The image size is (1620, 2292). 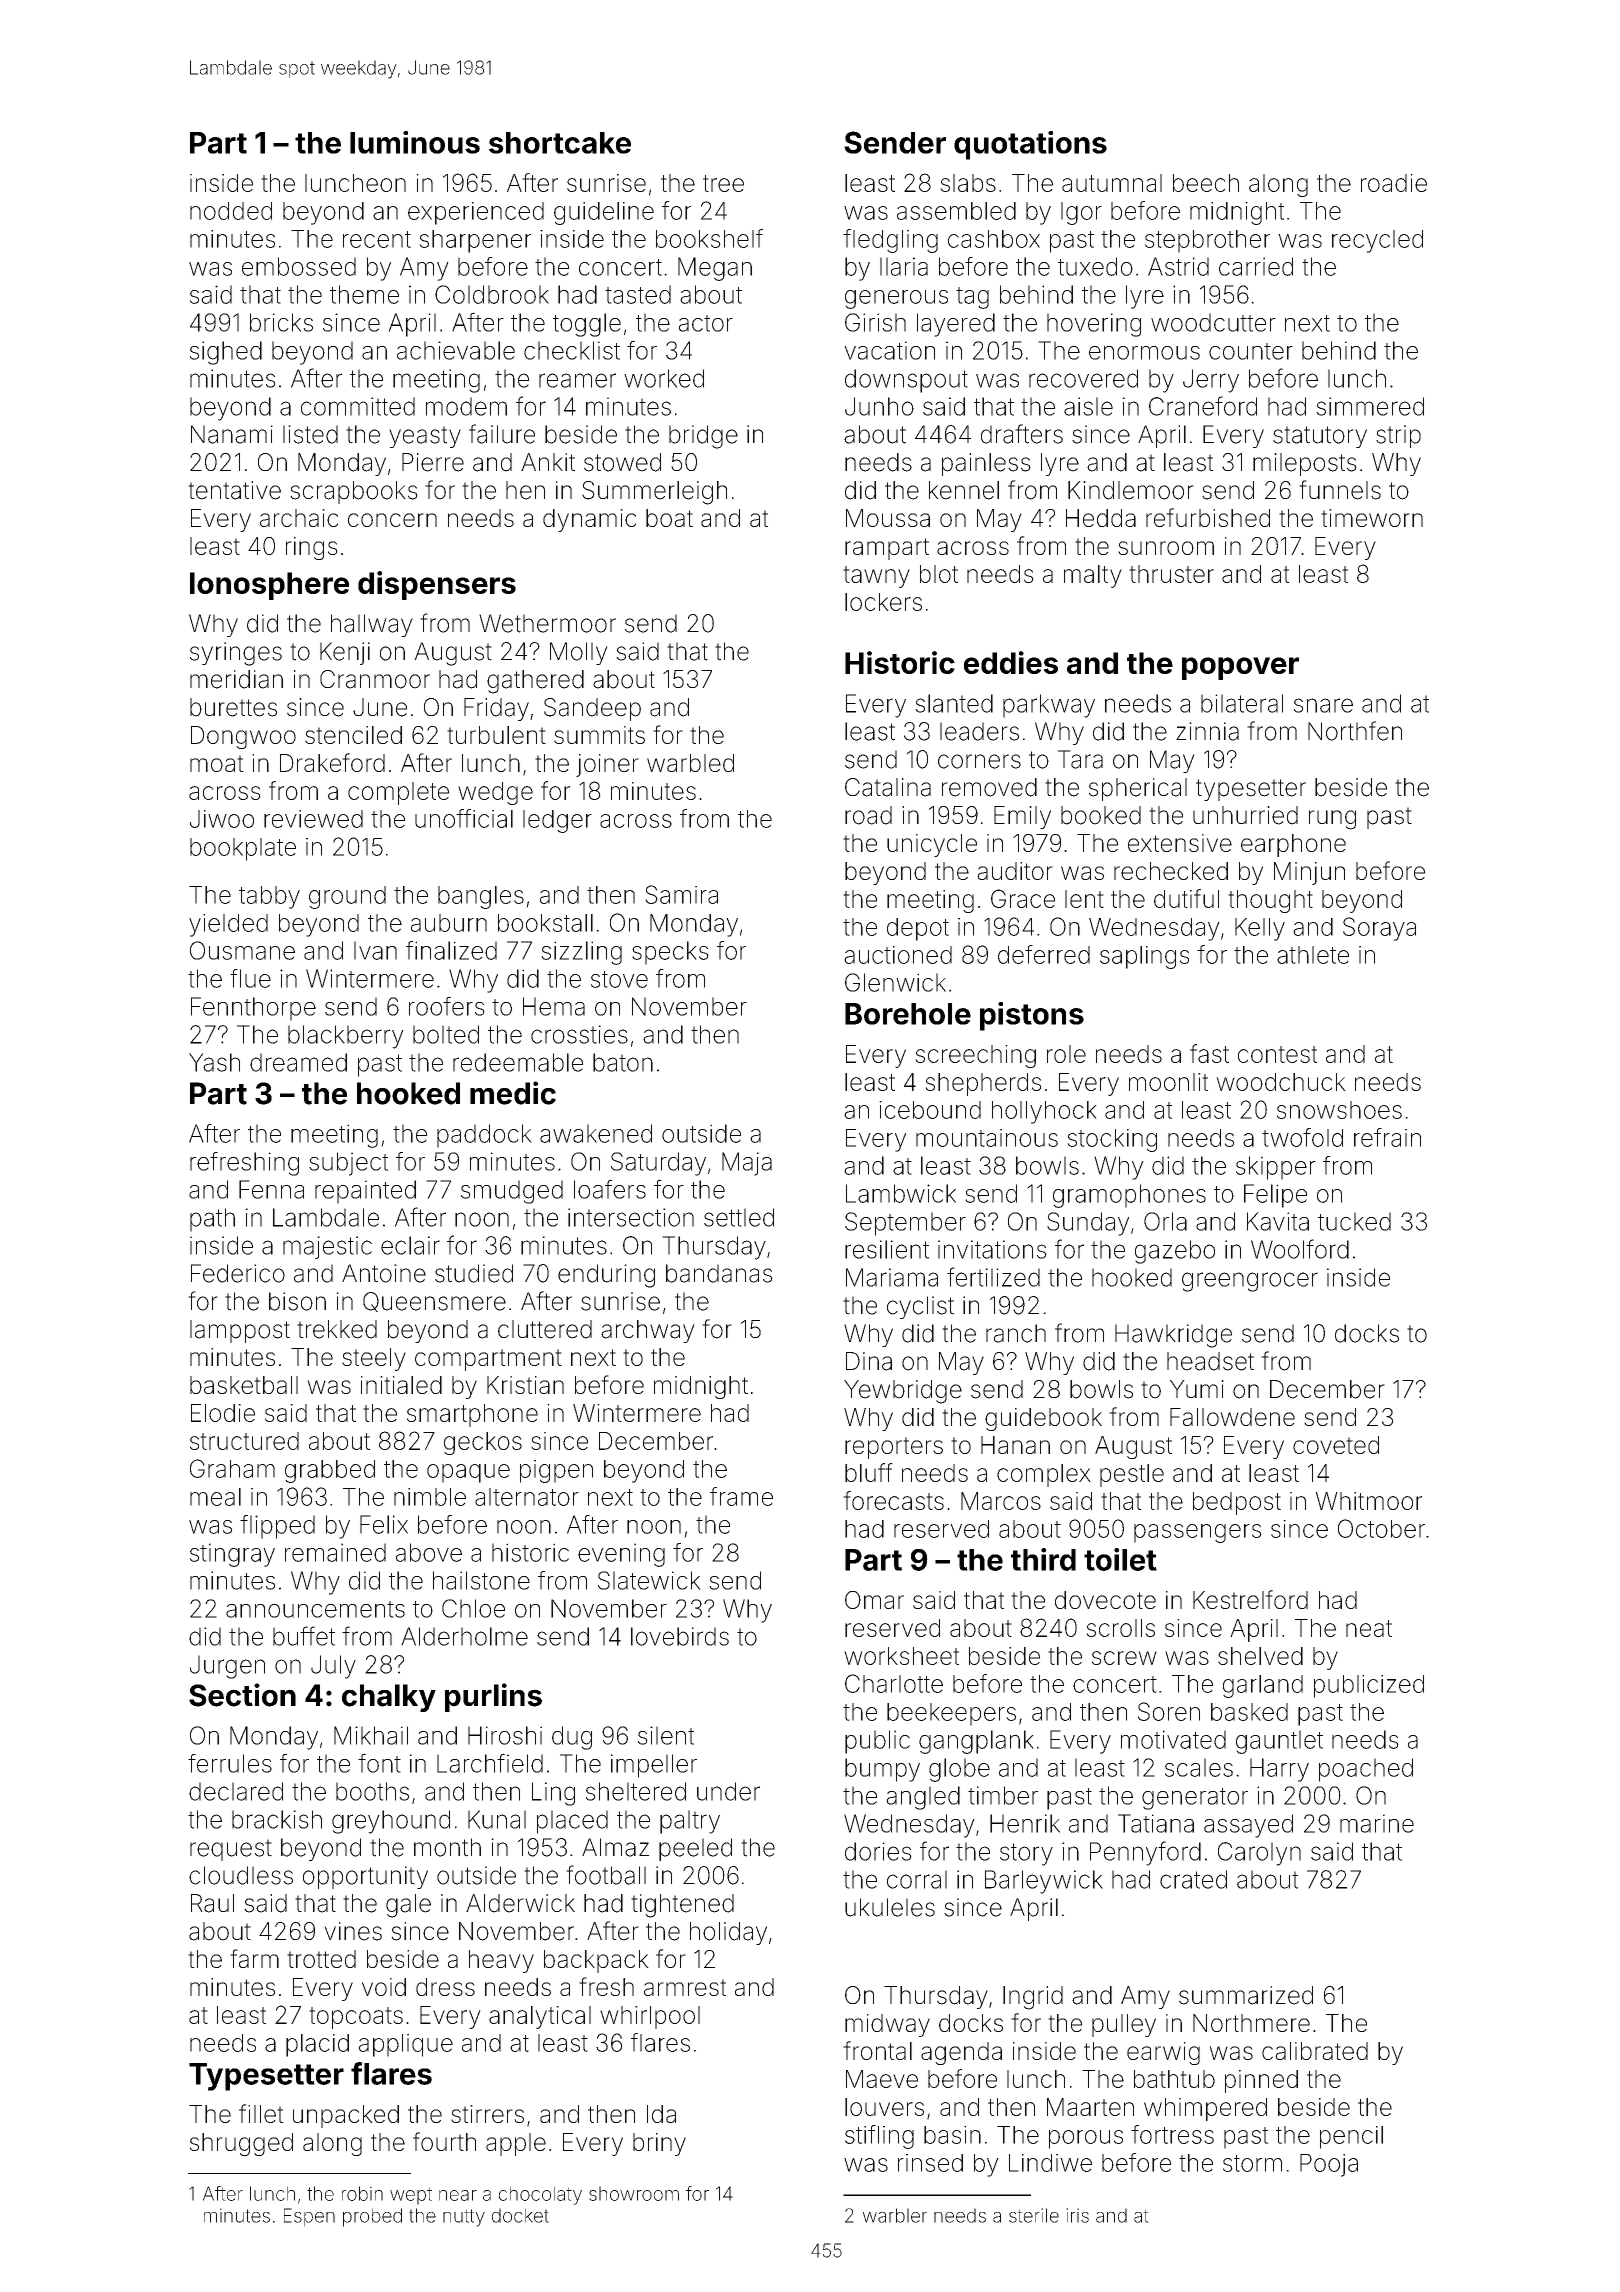 What do you see at coordinates (254, 1958) in the document?
I see `farm` at bounding box center [254, 1958].
